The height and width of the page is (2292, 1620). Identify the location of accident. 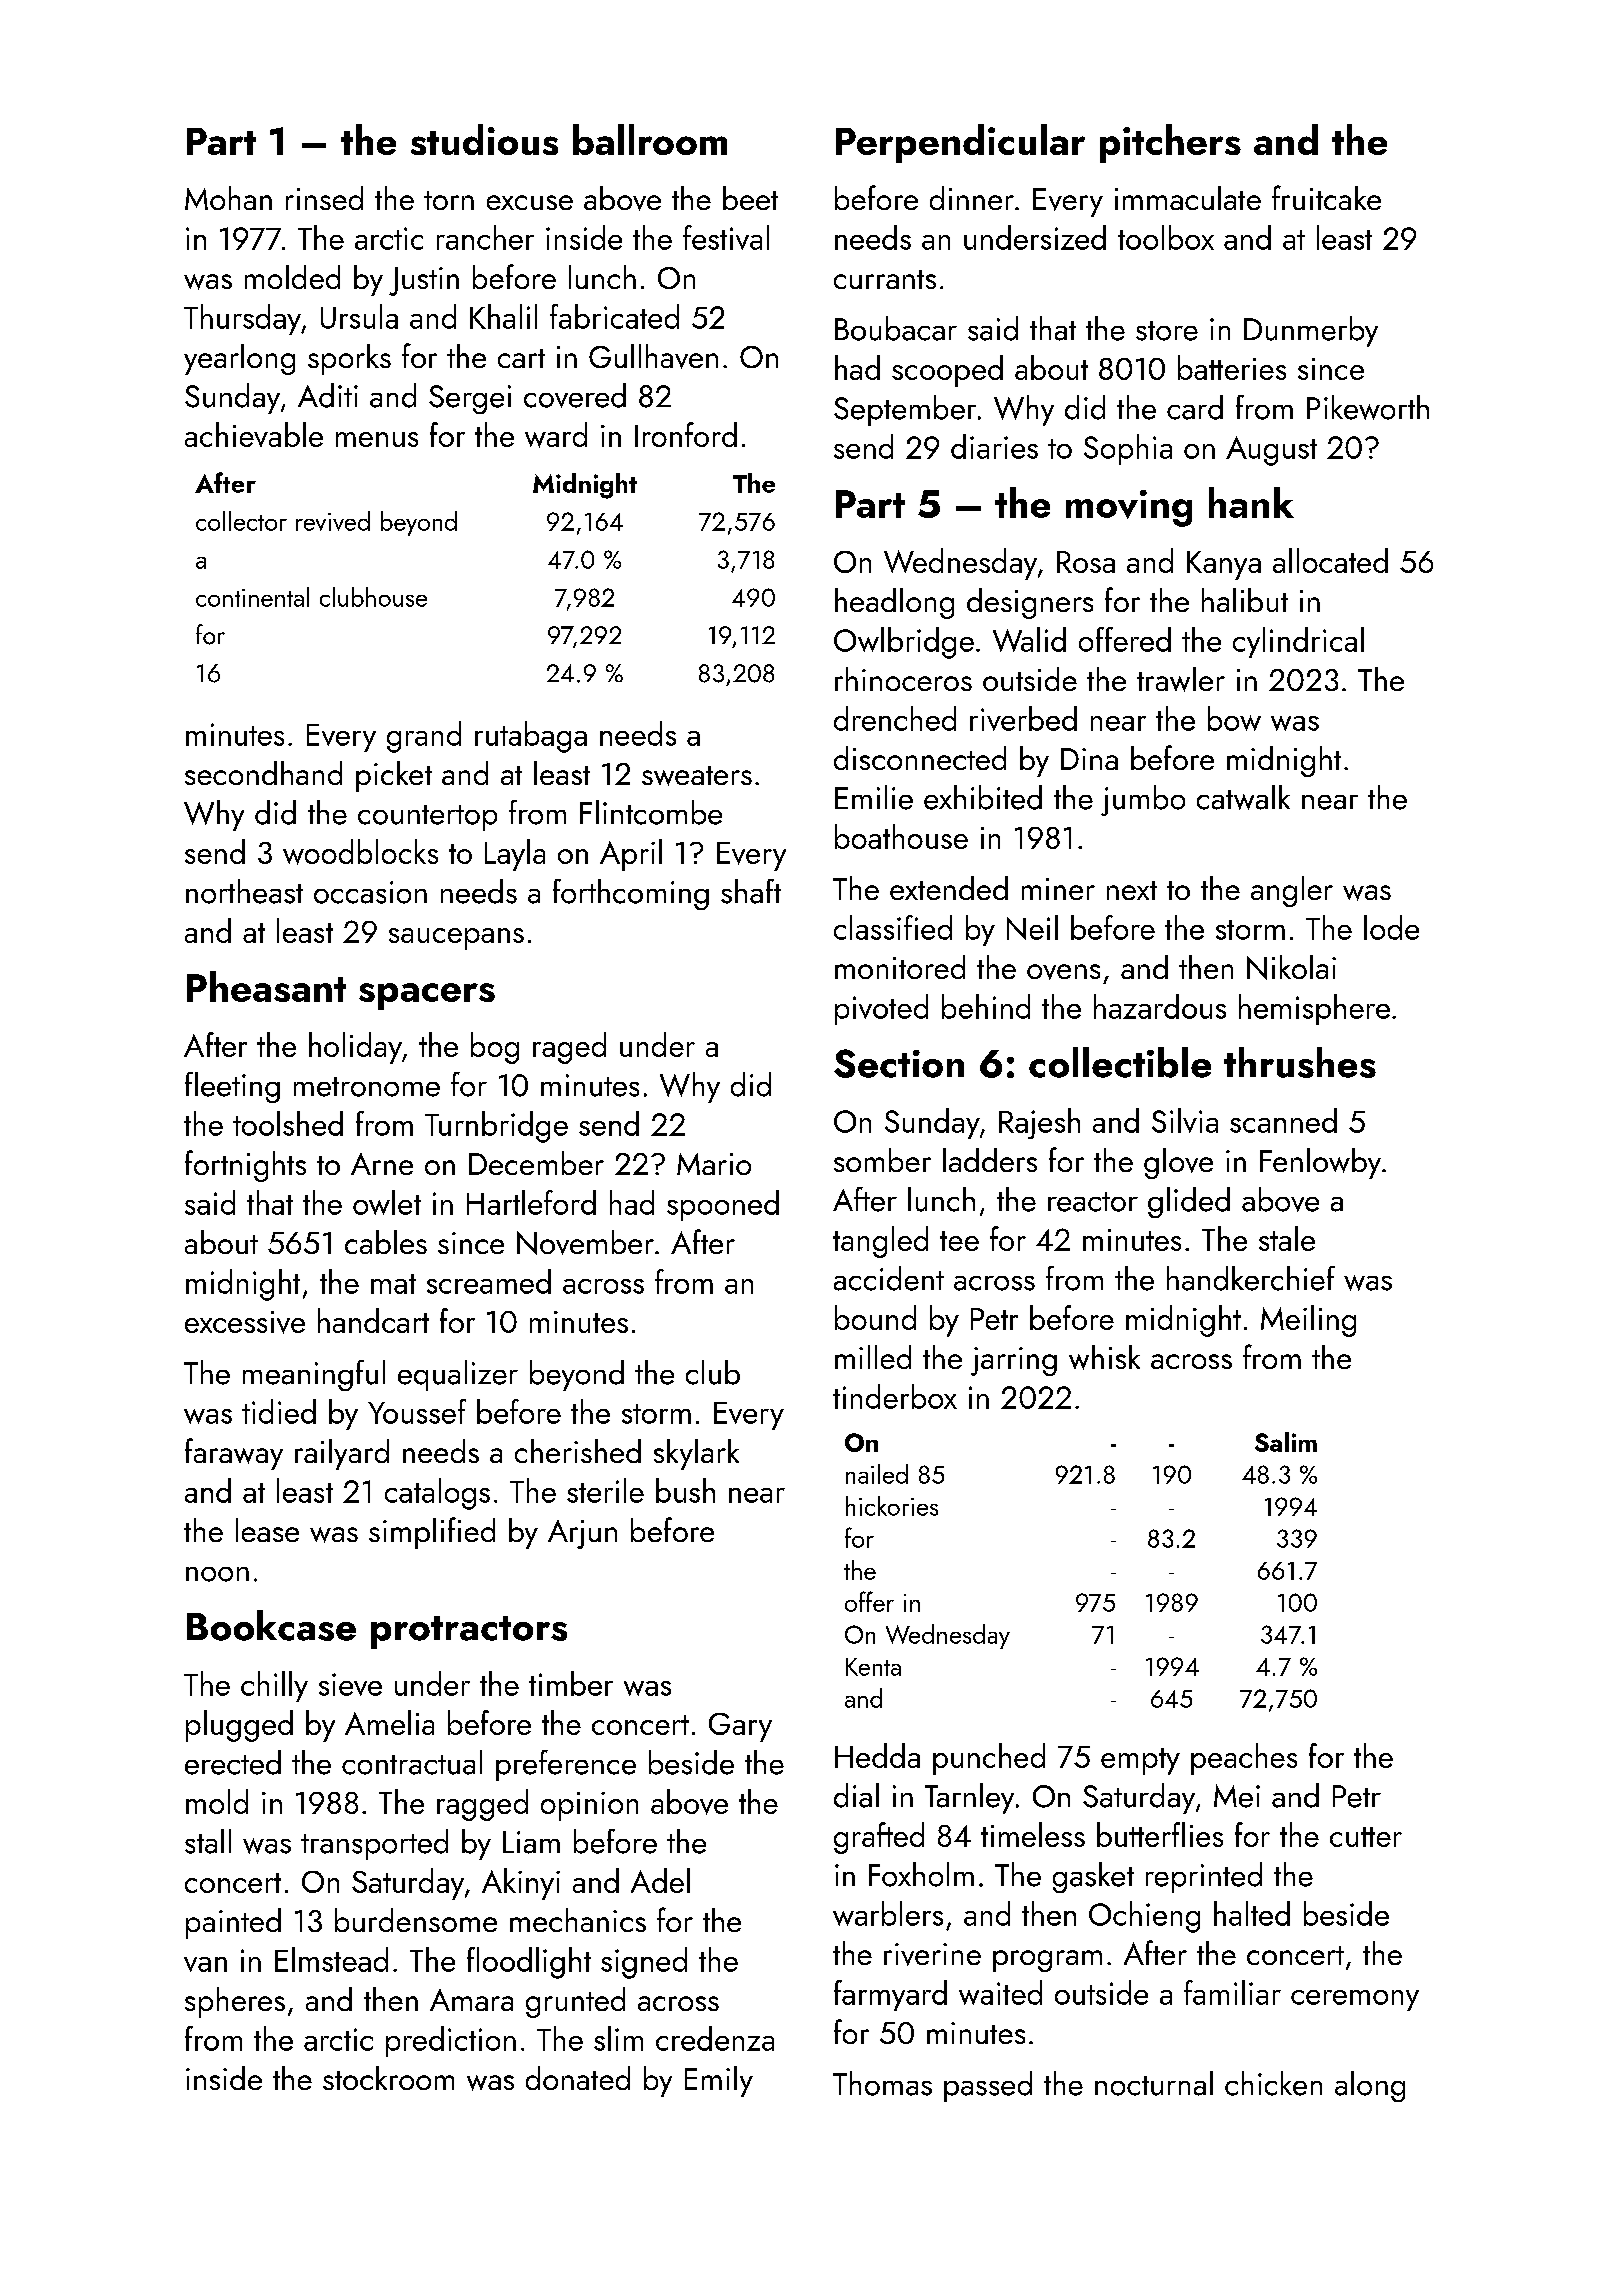
(889, 1278).
